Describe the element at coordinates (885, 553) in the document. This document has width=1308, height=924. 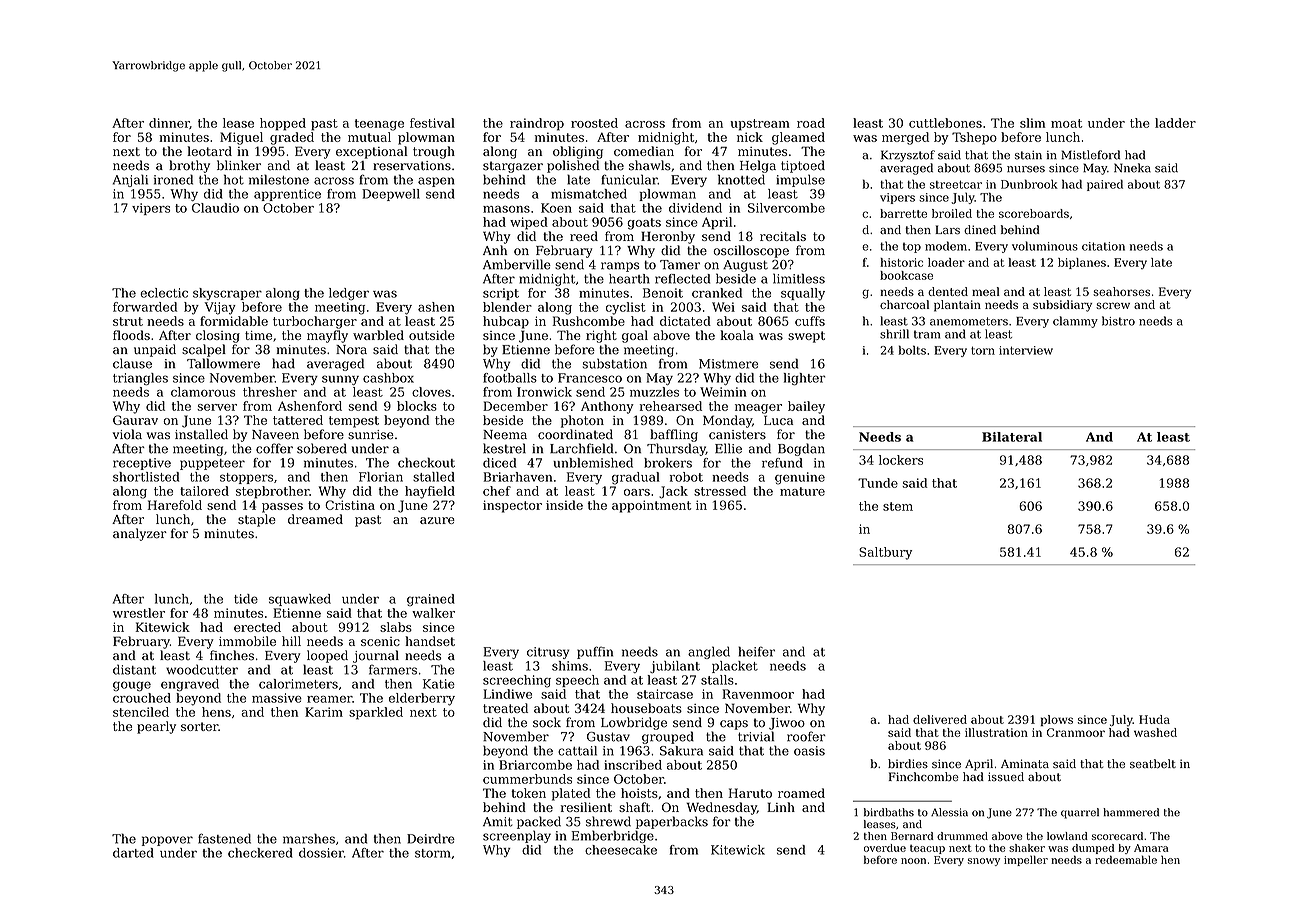
I see `Saltbury` at that location.
